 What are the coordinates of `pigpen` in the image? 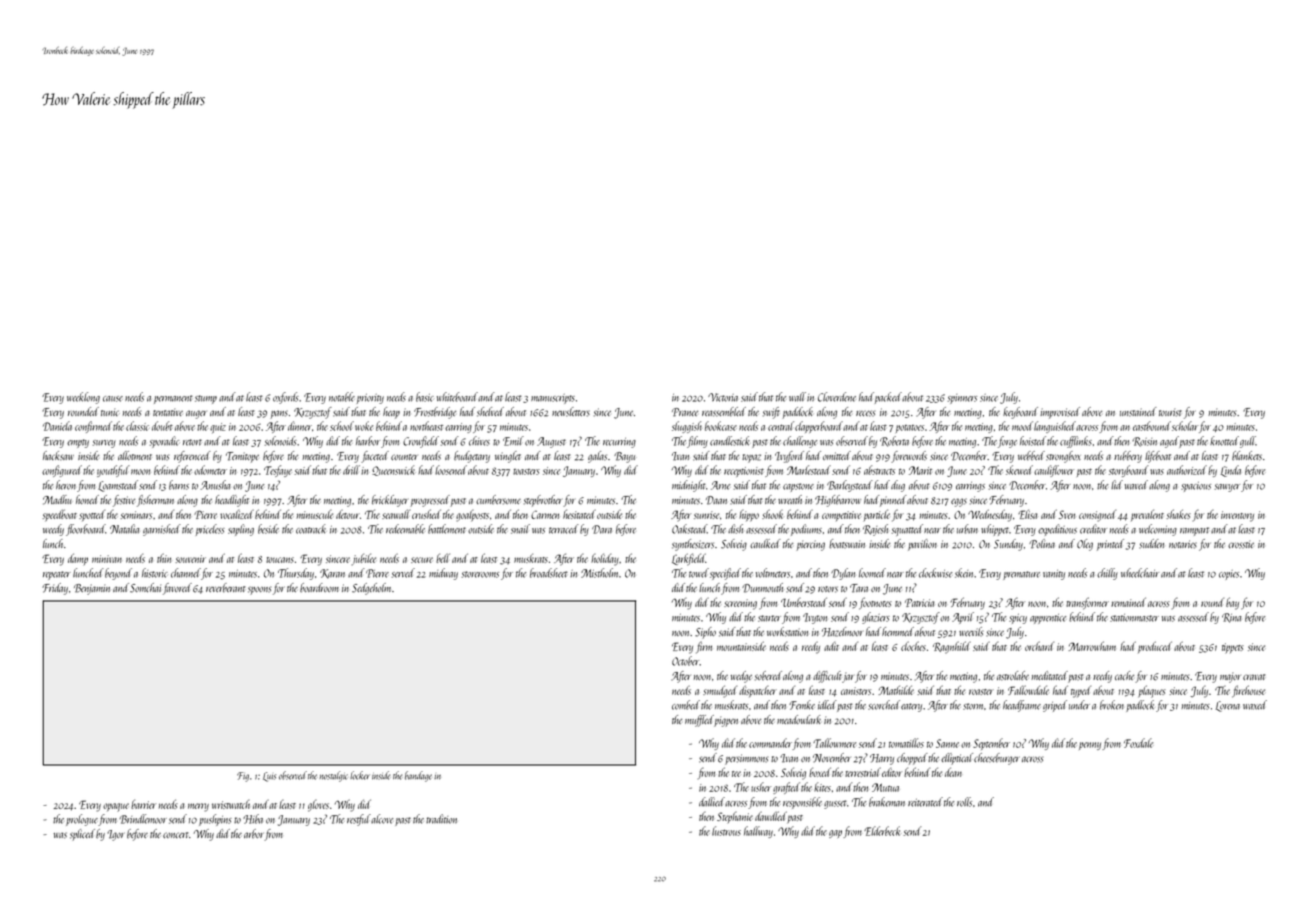 It's located at (726, 721).
